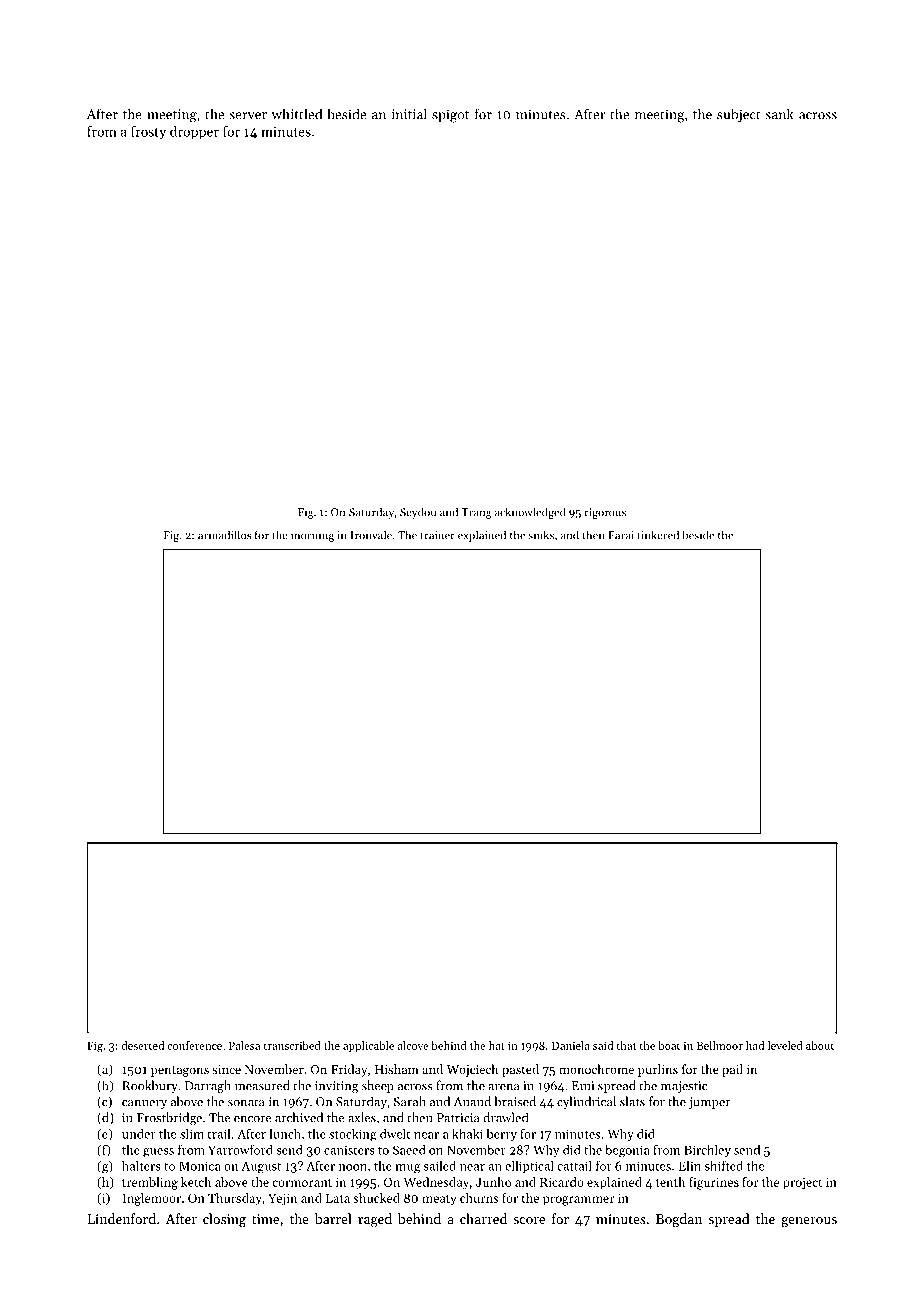 The width and height of the screenshot is (924, 1308). I want to click on Bellmoor, so click(720, 1045).
